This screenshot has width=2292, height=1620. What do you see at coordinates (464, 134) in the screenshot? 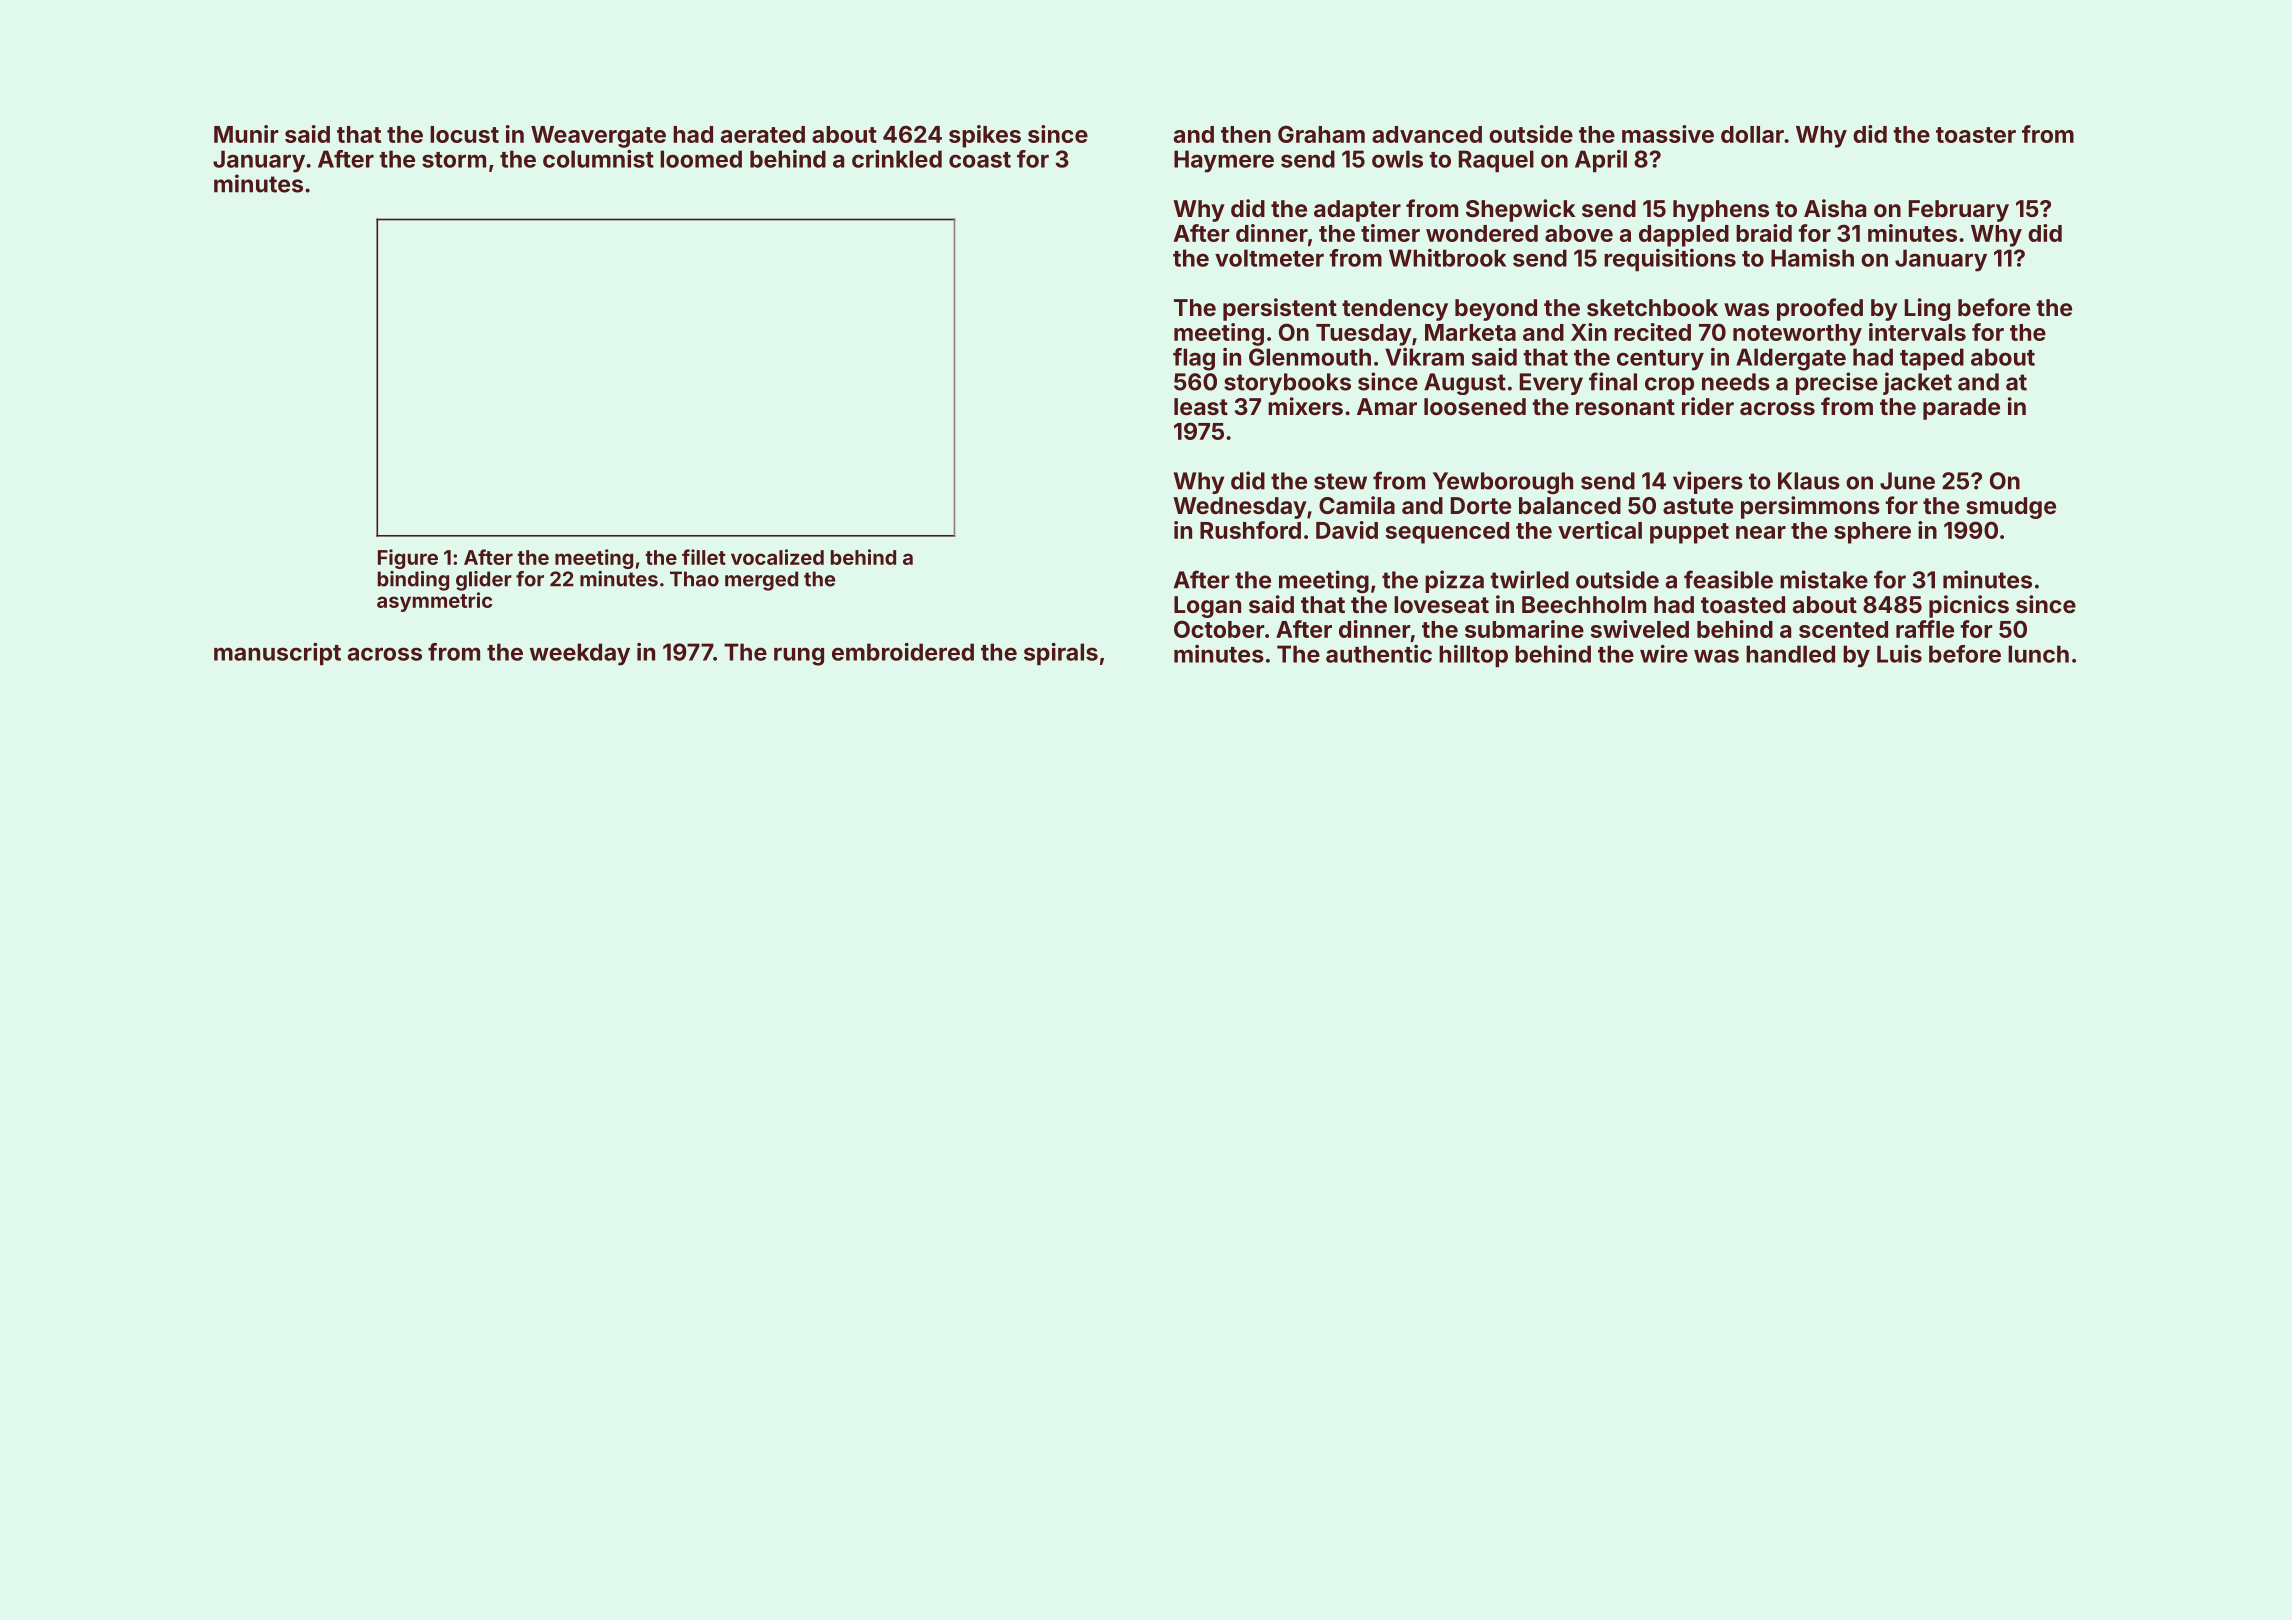
I see `locust` at bounding box center [464, 134].
